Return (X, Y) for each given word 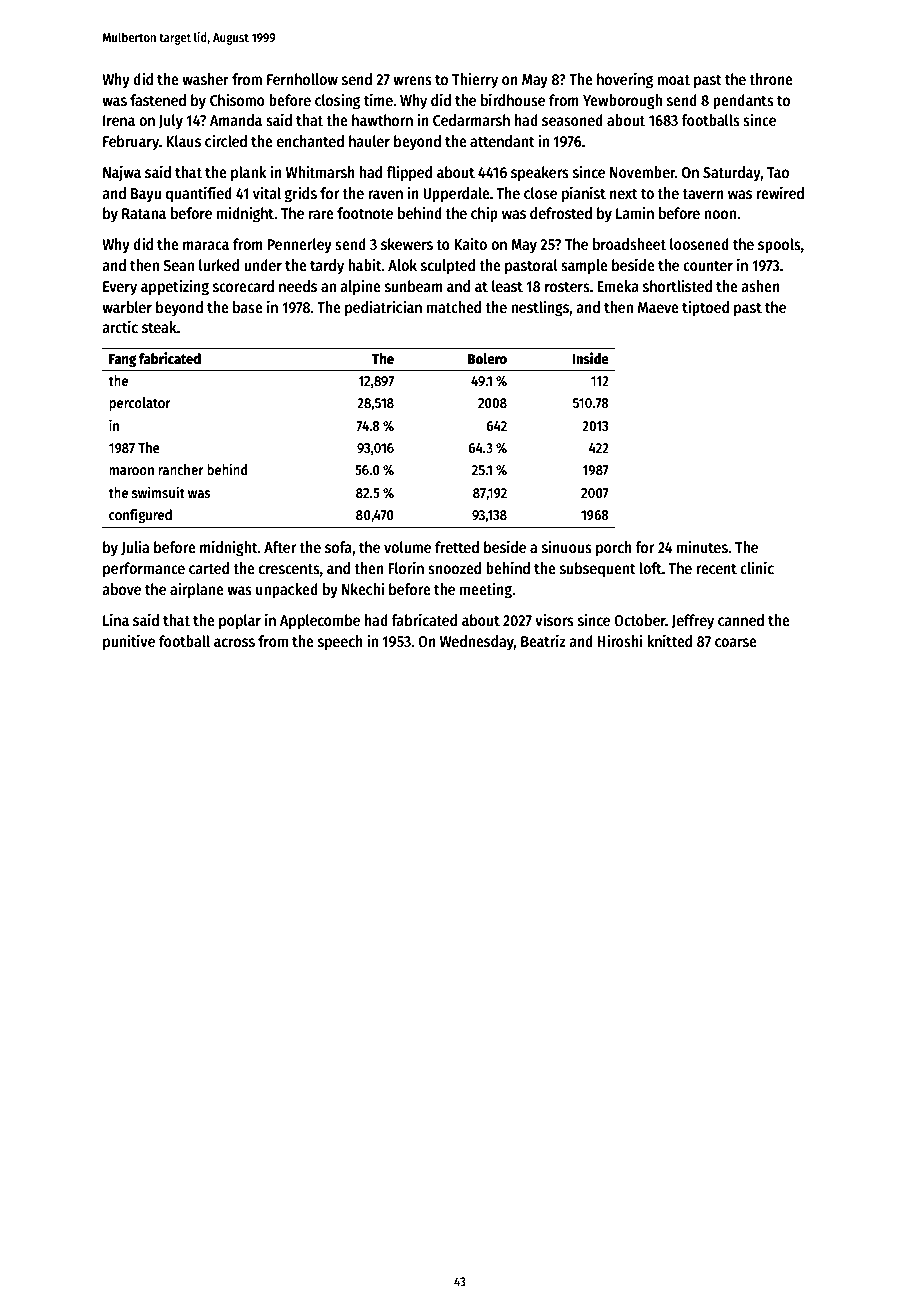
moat (673, 79)
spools (779, 246)
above (121, 589)
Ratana (144, 213)
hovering (625, 80)
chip (484, 214)
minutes (702, 547)
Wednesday (477, 643)
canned (741, 620)
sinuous (567, 547)
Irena (119, 120)
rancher (181, 469)
